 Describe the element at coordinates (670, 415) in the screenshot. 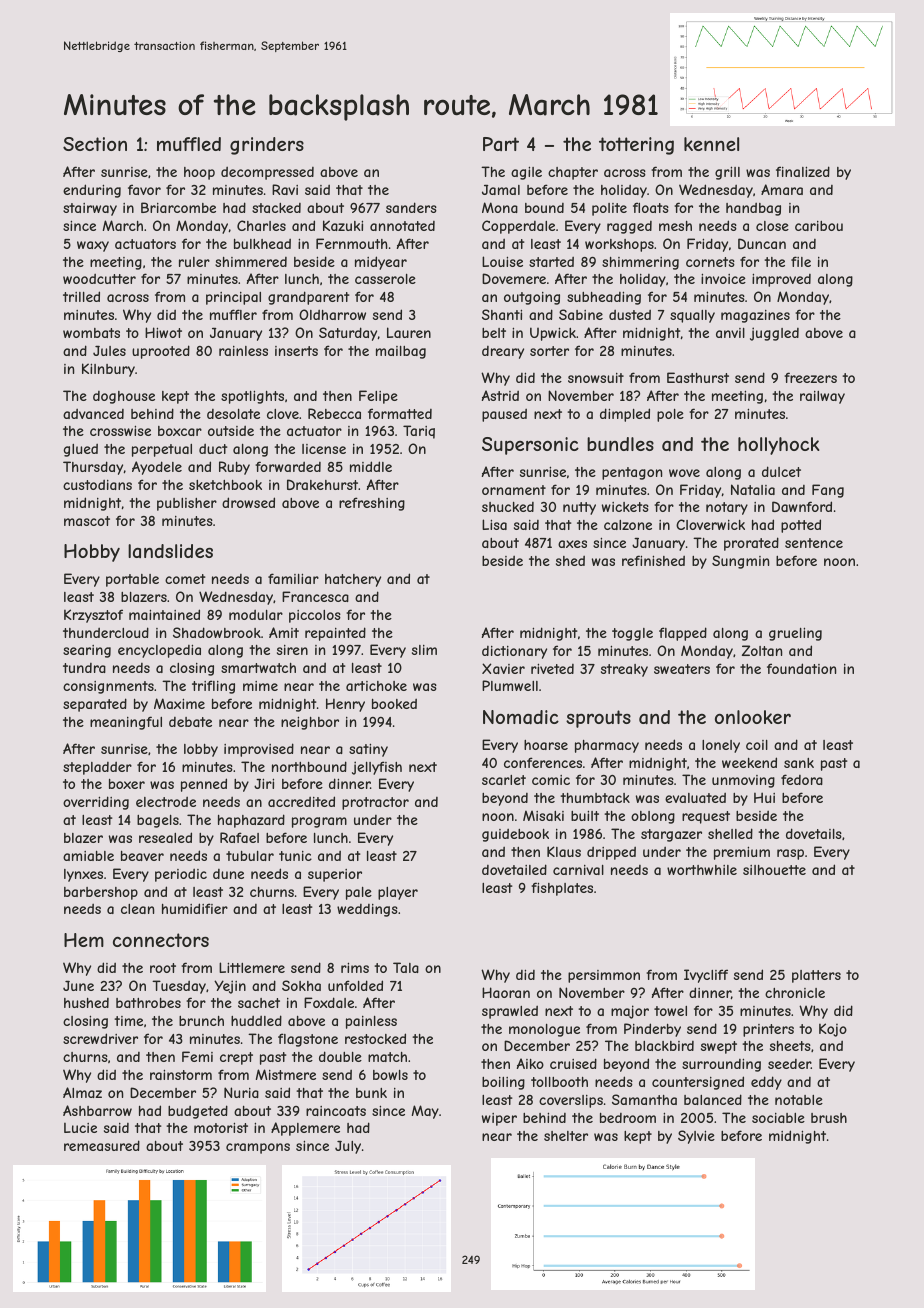

I see `pole` at that location.
